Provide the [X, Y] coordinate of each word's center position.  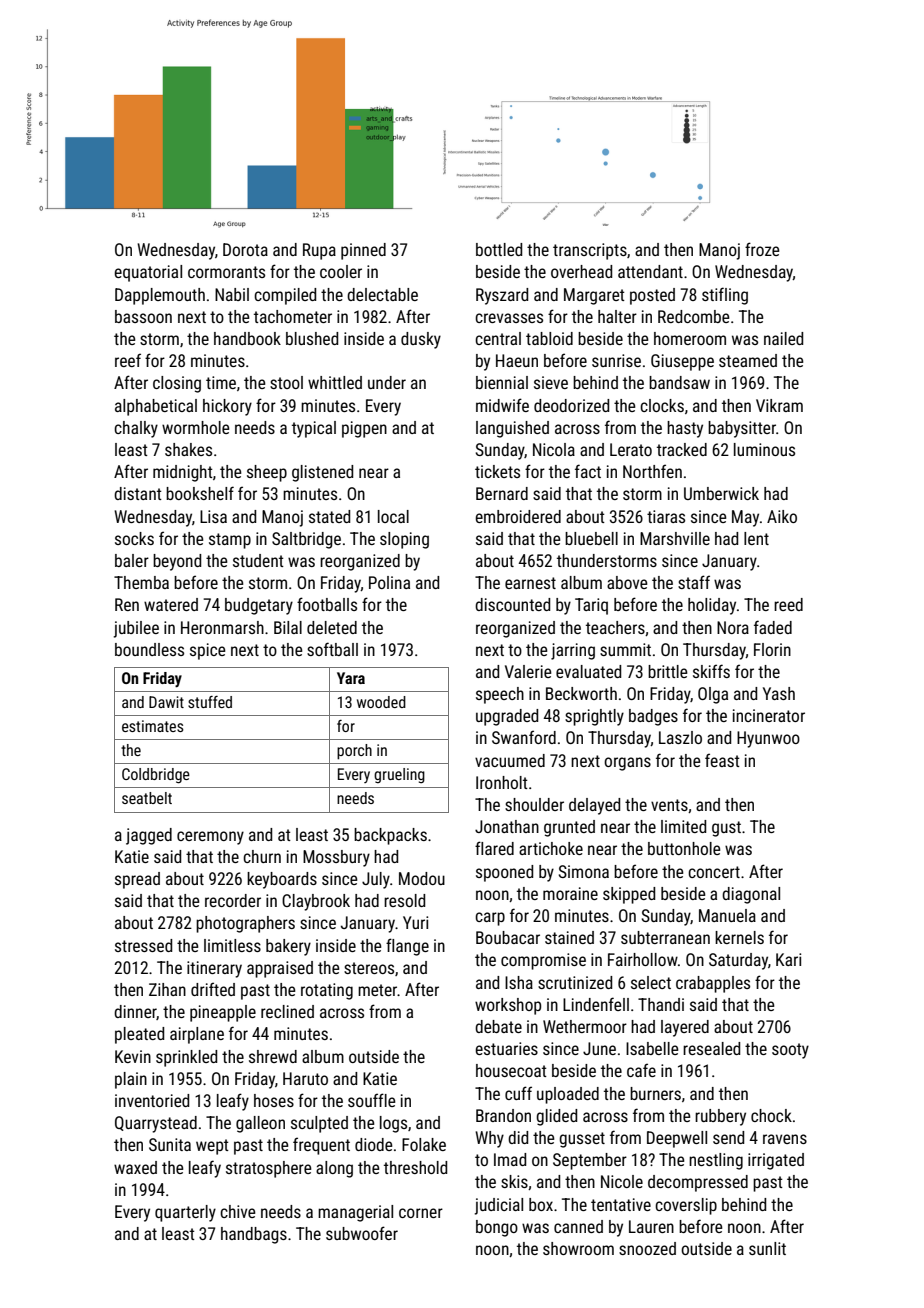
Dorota [245, 249]
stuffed [210, 702]
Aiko [782, 516]
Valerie [528, 671]
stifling [725, 296]
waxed [135, 1167]
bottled [499, 249]
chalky [136, 429]
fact [588, 471]
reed [788, 604]
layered [685, 1028]
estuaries [506, 1048]
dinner [135, 1012]
